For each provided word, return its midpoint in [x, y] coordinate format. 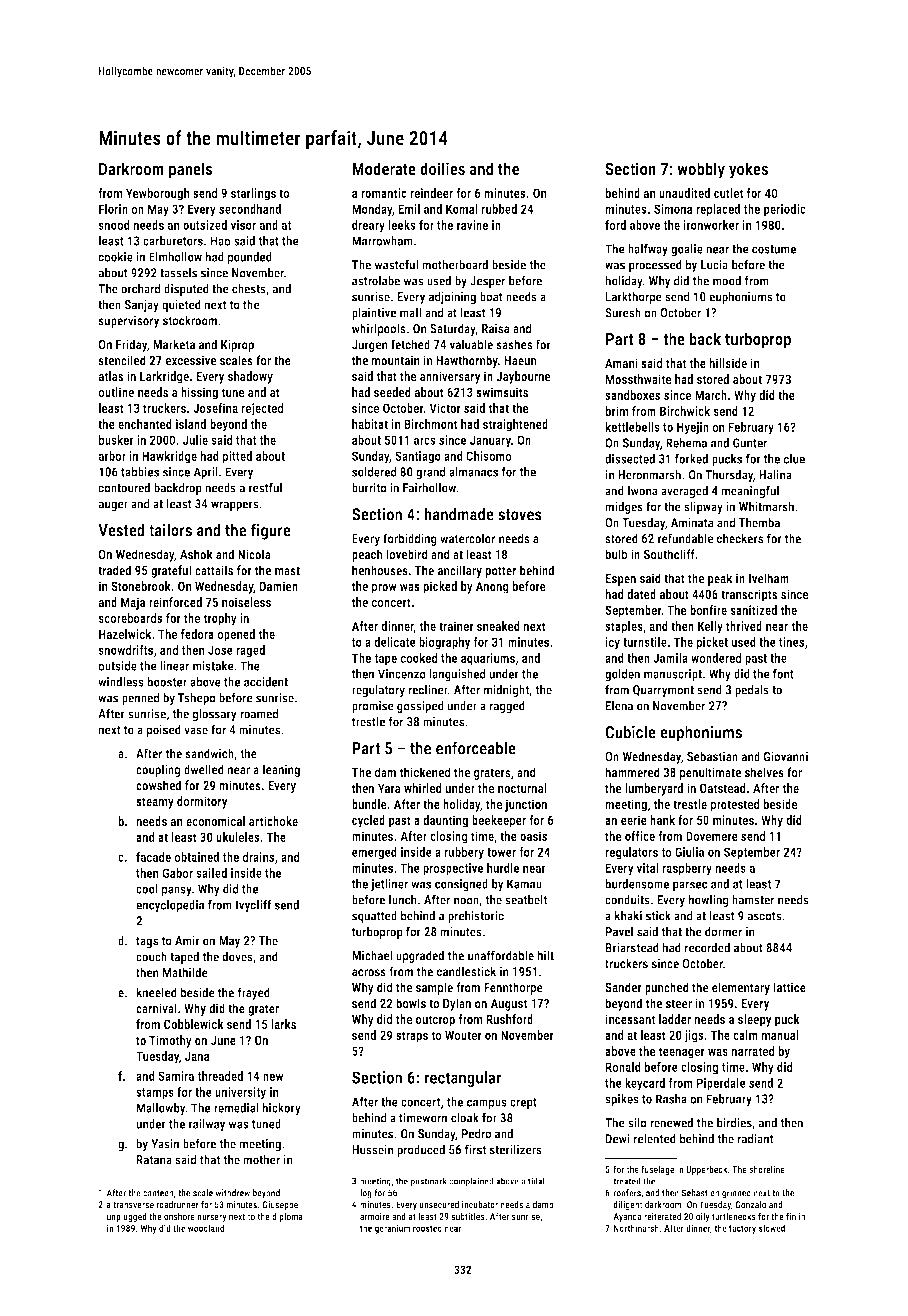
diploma [287, 1217]
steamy [155, 803]
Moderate [384, 168]
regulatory [378, 691]
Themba [759, 522]
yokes [748, 170]
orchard [140, 288]
